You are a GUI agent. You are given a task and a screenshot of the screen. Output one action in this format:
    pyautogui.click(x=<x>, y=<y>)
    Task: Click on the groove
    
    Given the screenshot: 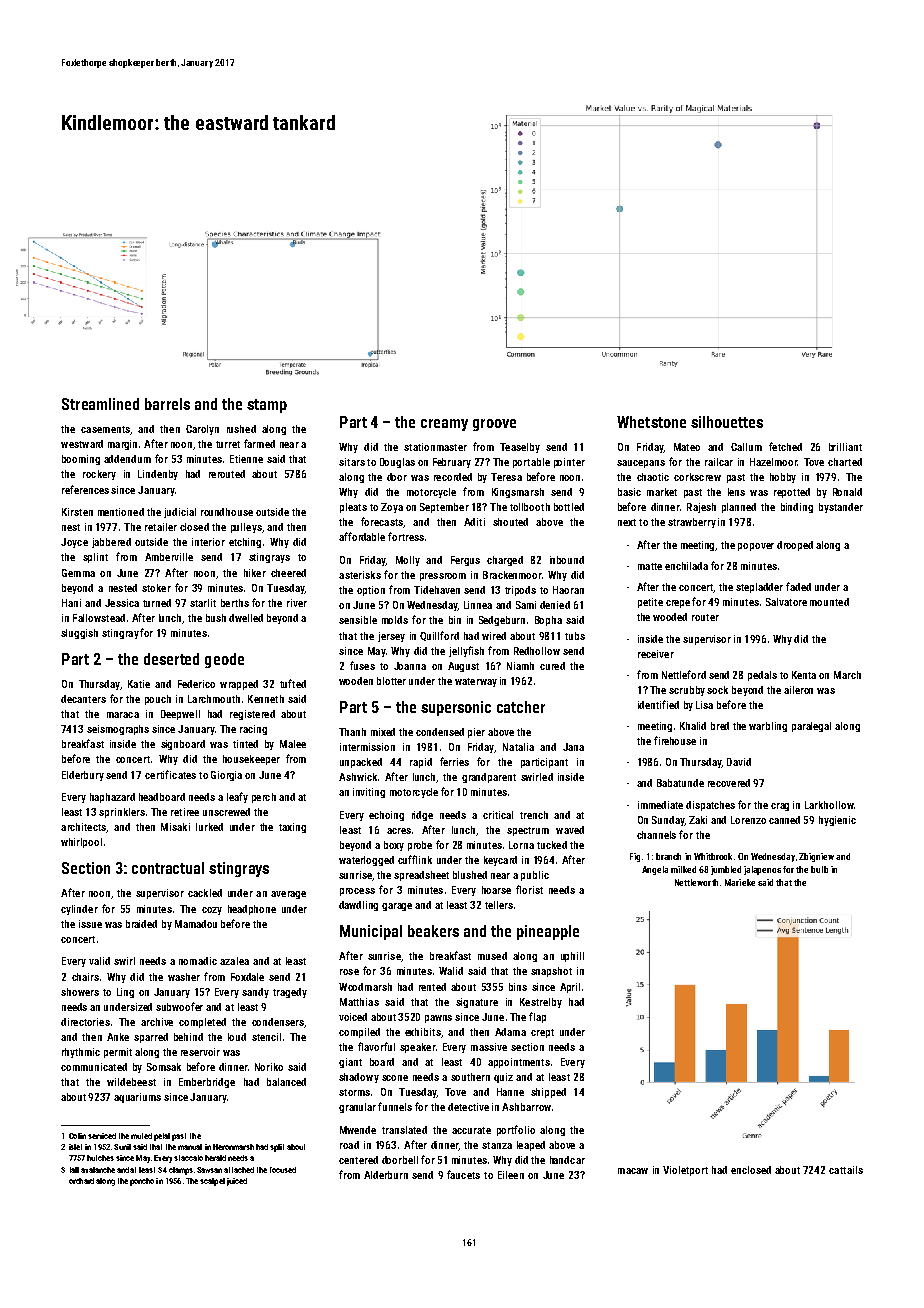 What is the action you would take?
    pyautogui.click(x=494, y=425)
